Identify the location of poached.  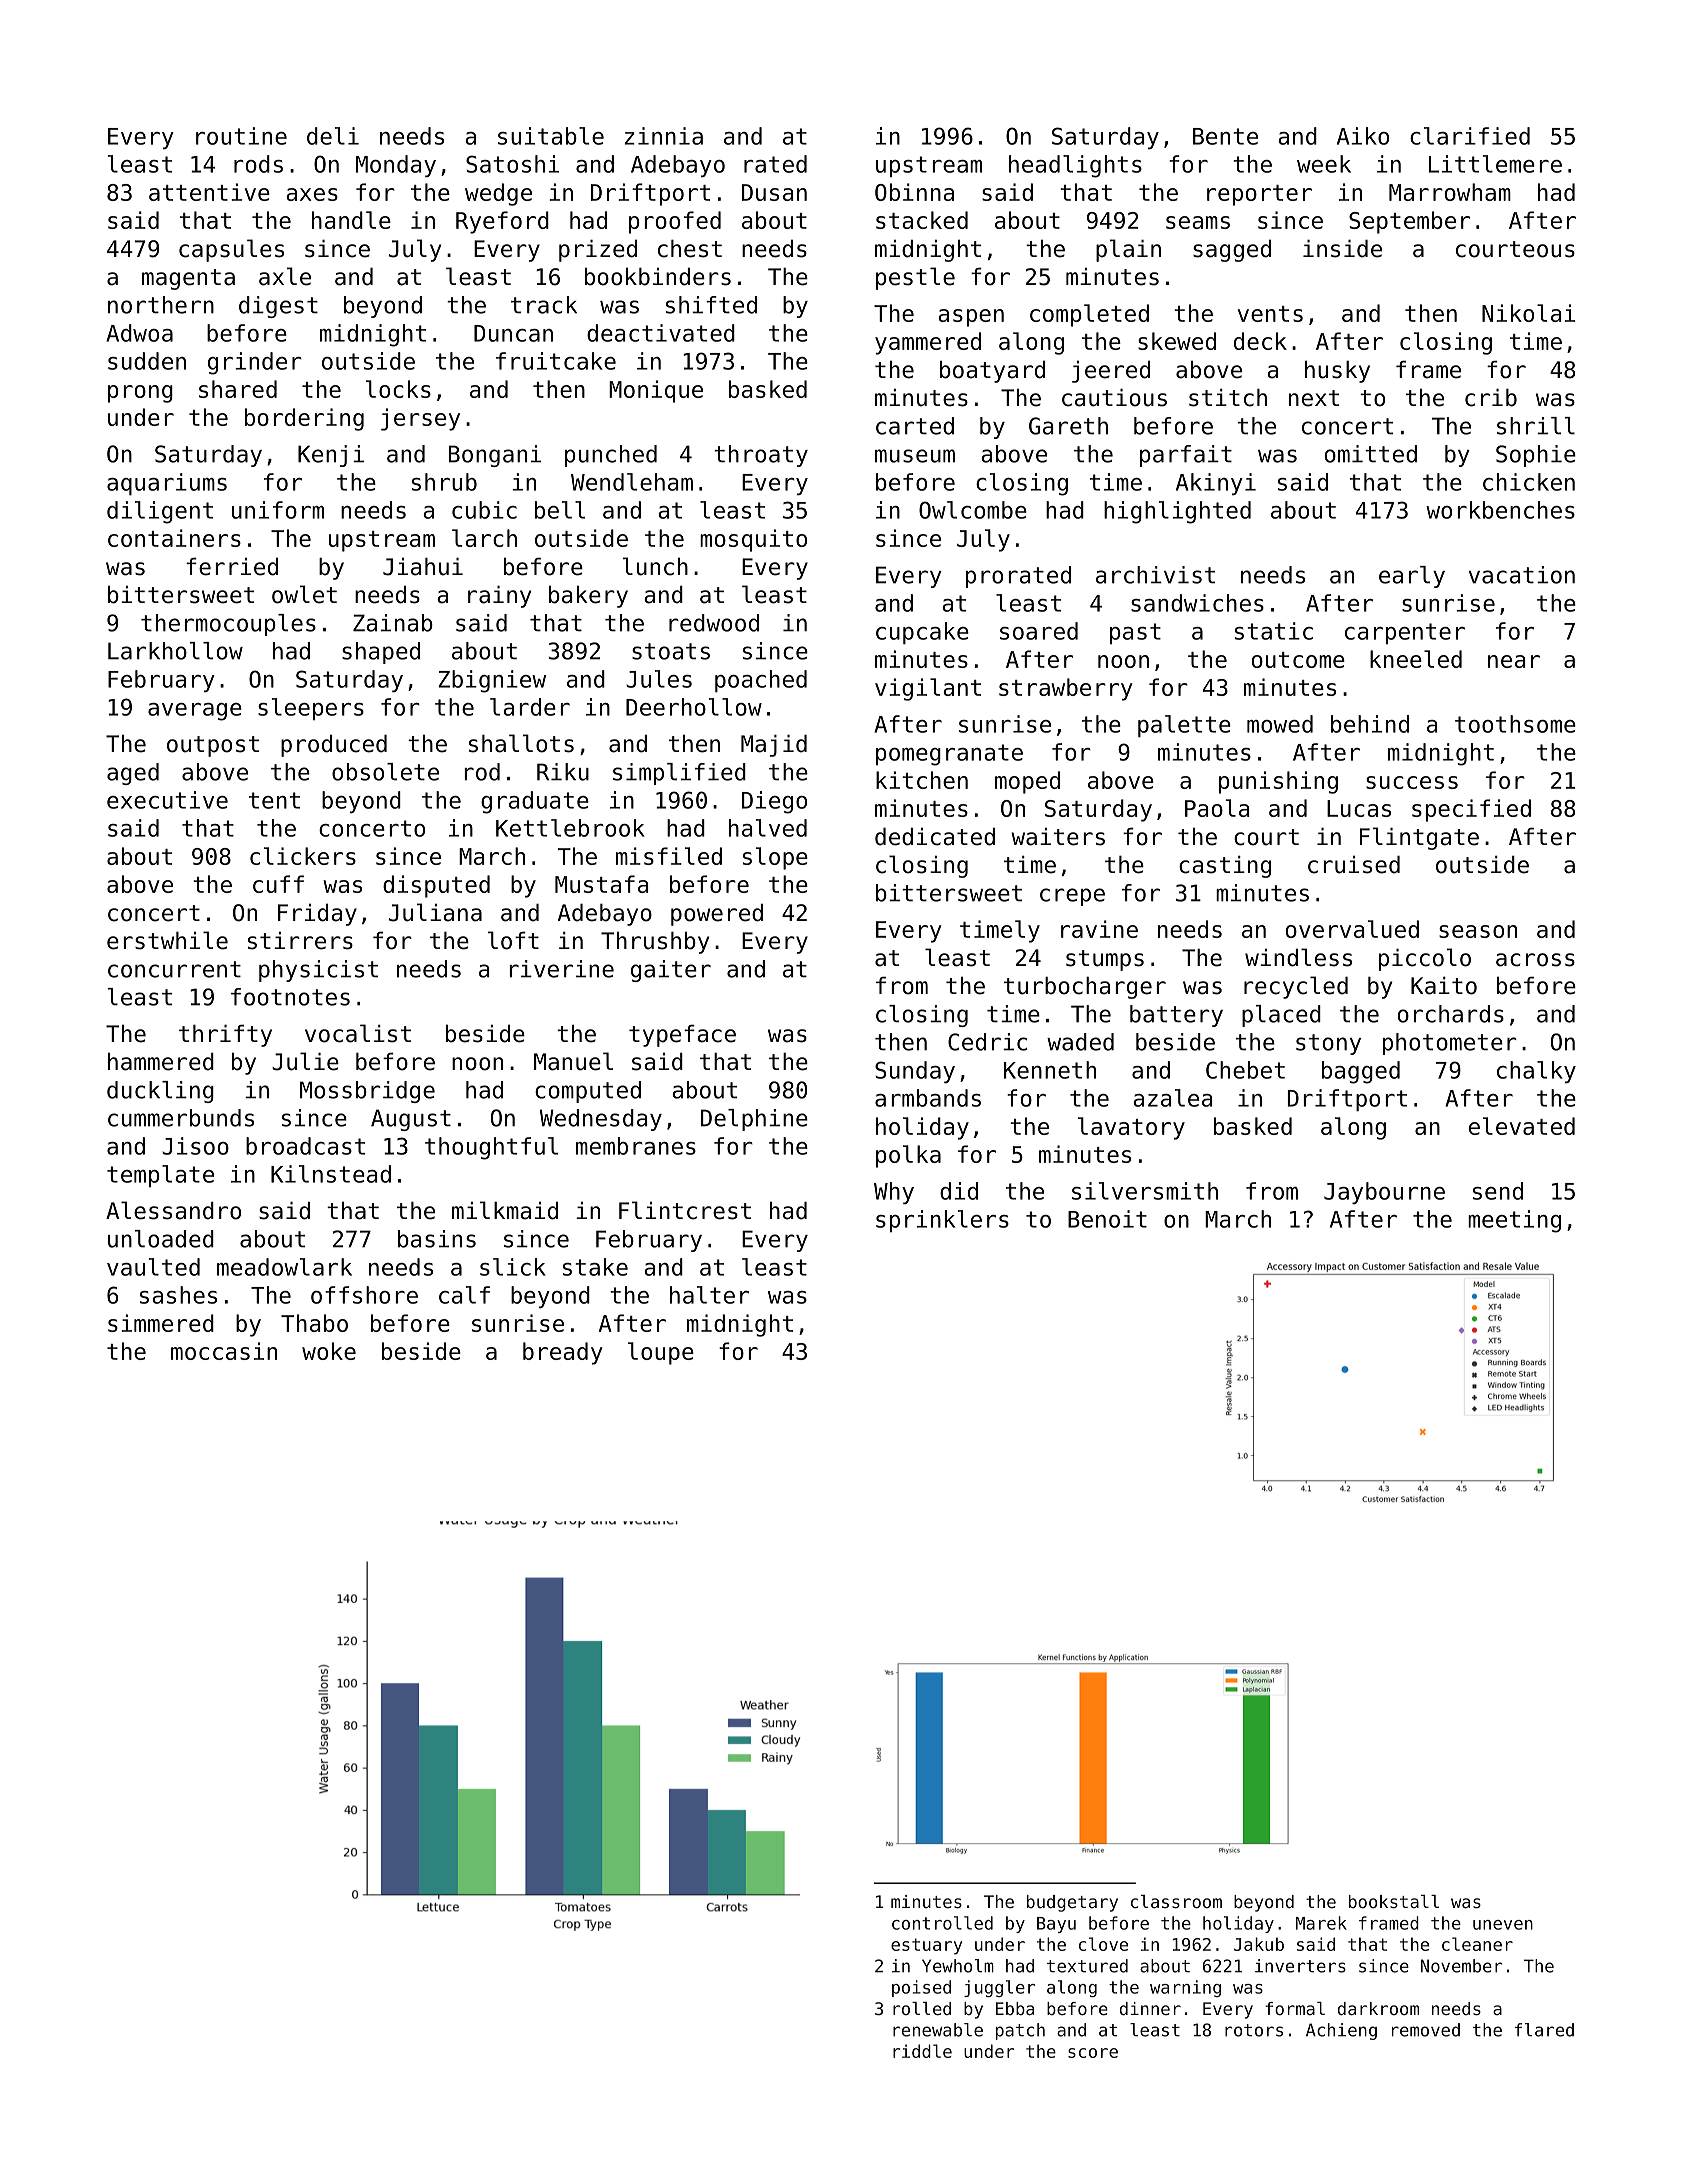
(761, 681).
